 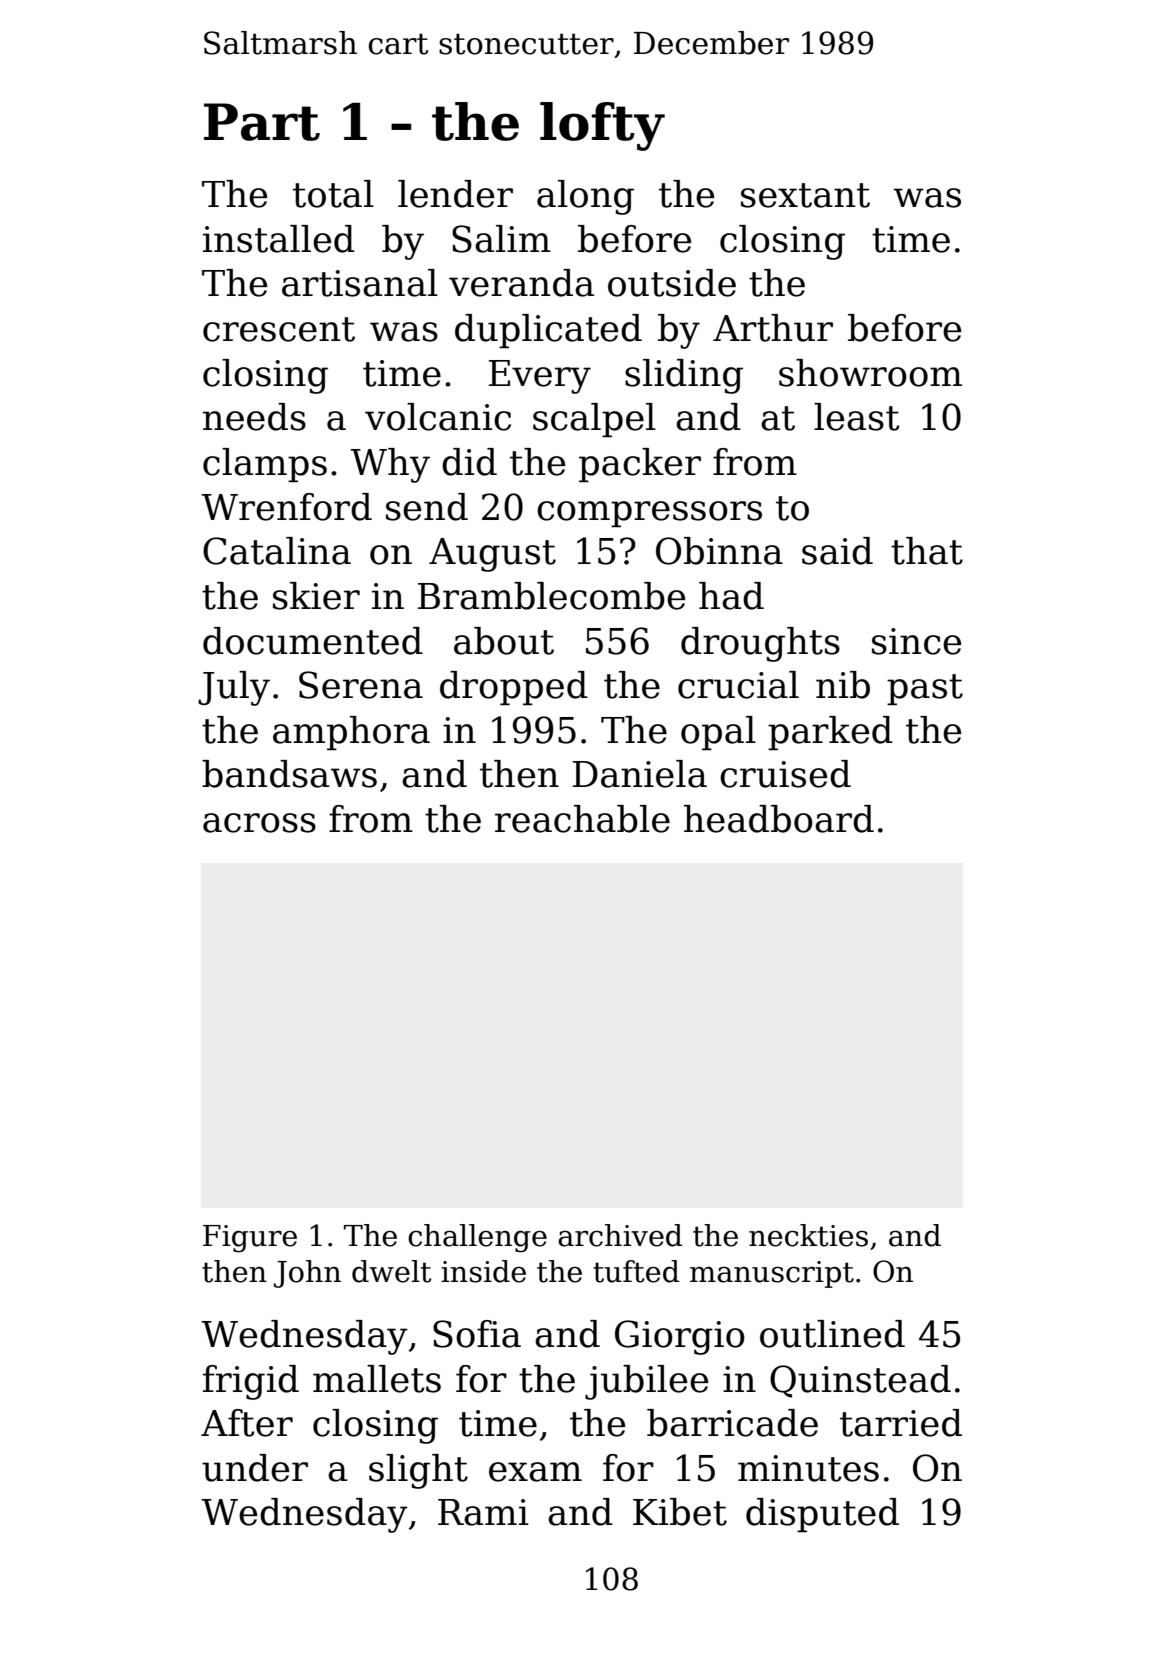 I want to click on outside, so click(x=672, y=283).
